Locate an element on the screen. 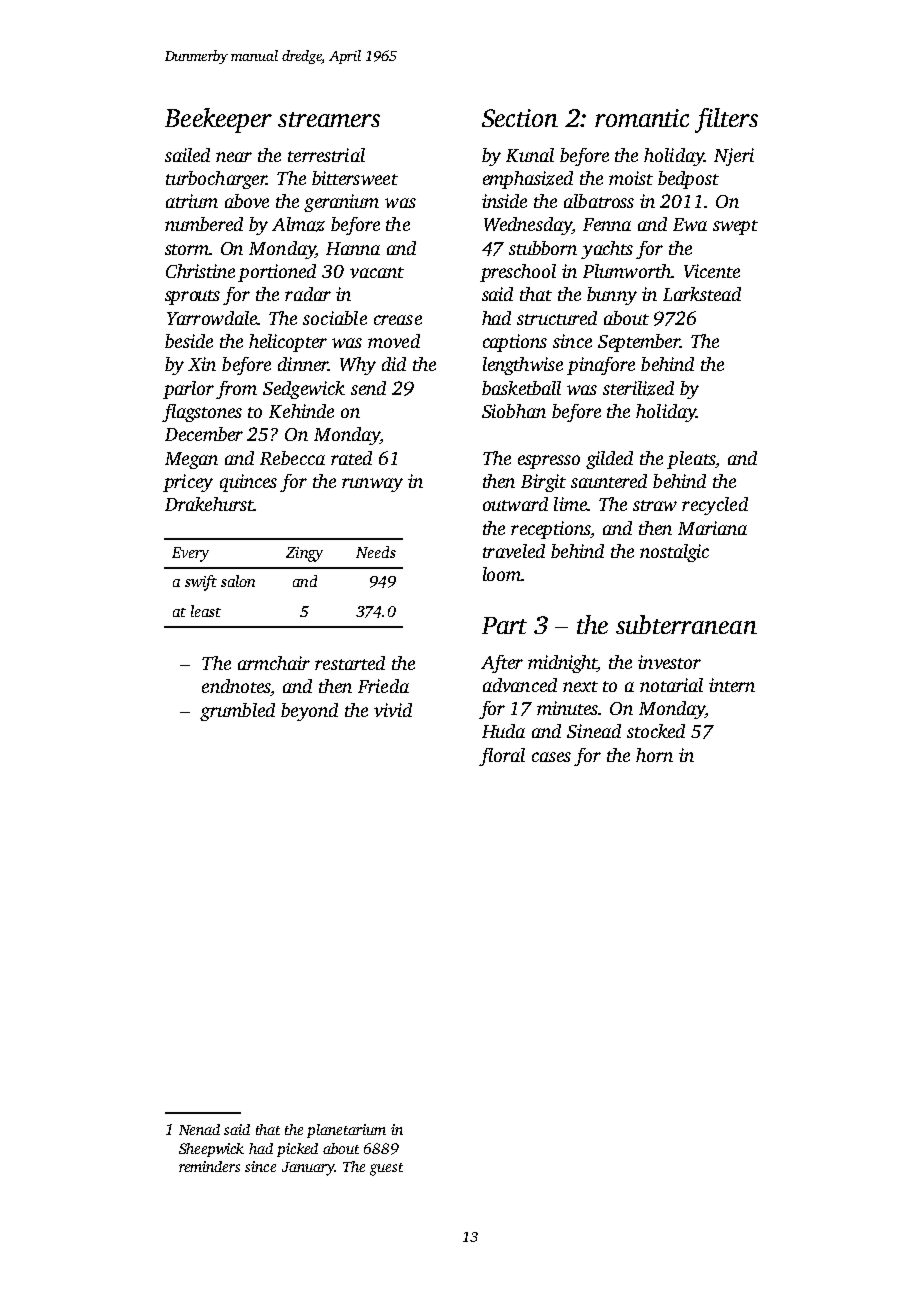 This screenshot has width=924, height=1311. guest is located at coordinates (386, 1169).
